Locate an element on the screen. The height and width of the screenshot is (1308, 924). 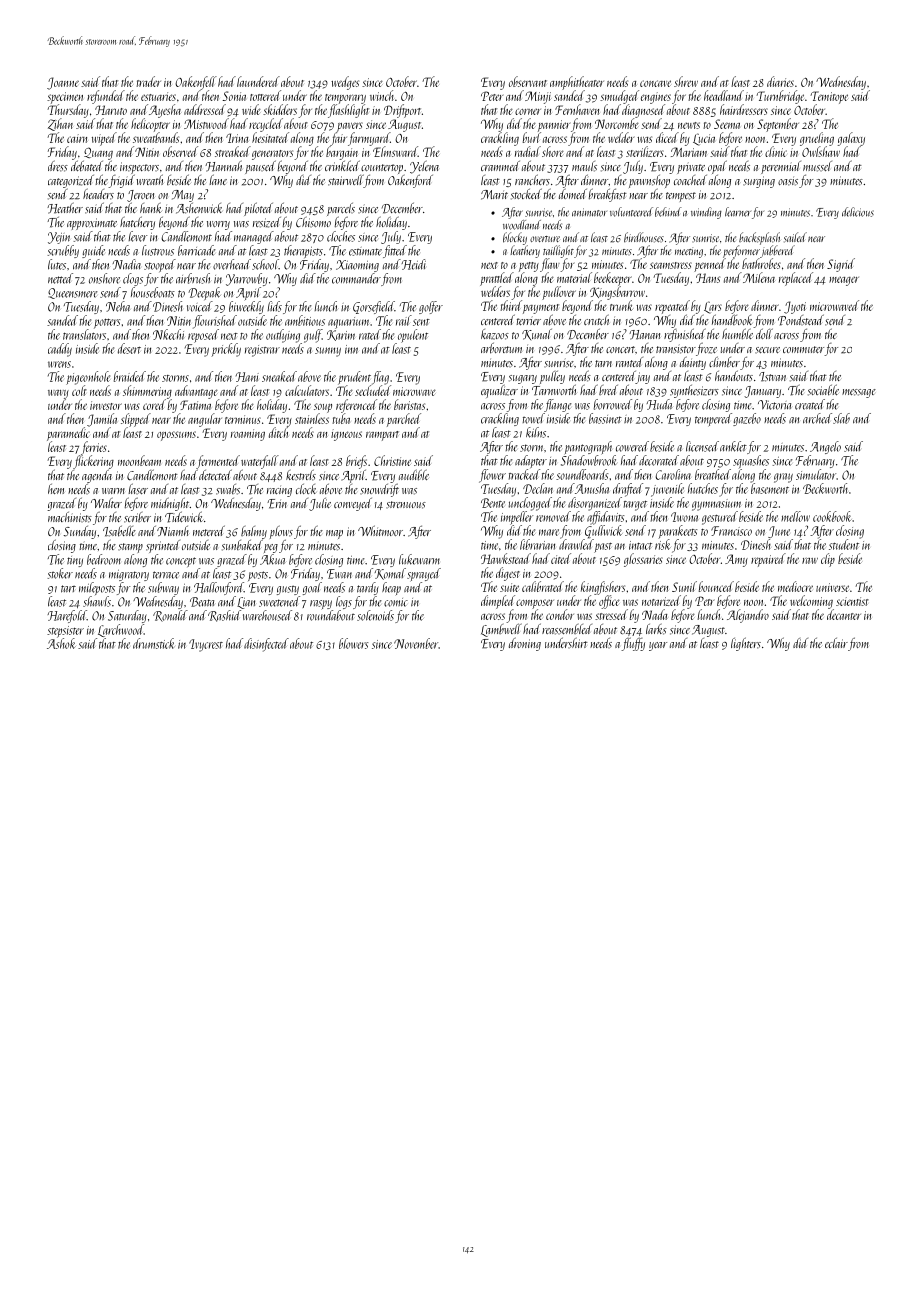
bred is located at coordinates (608, 390).
